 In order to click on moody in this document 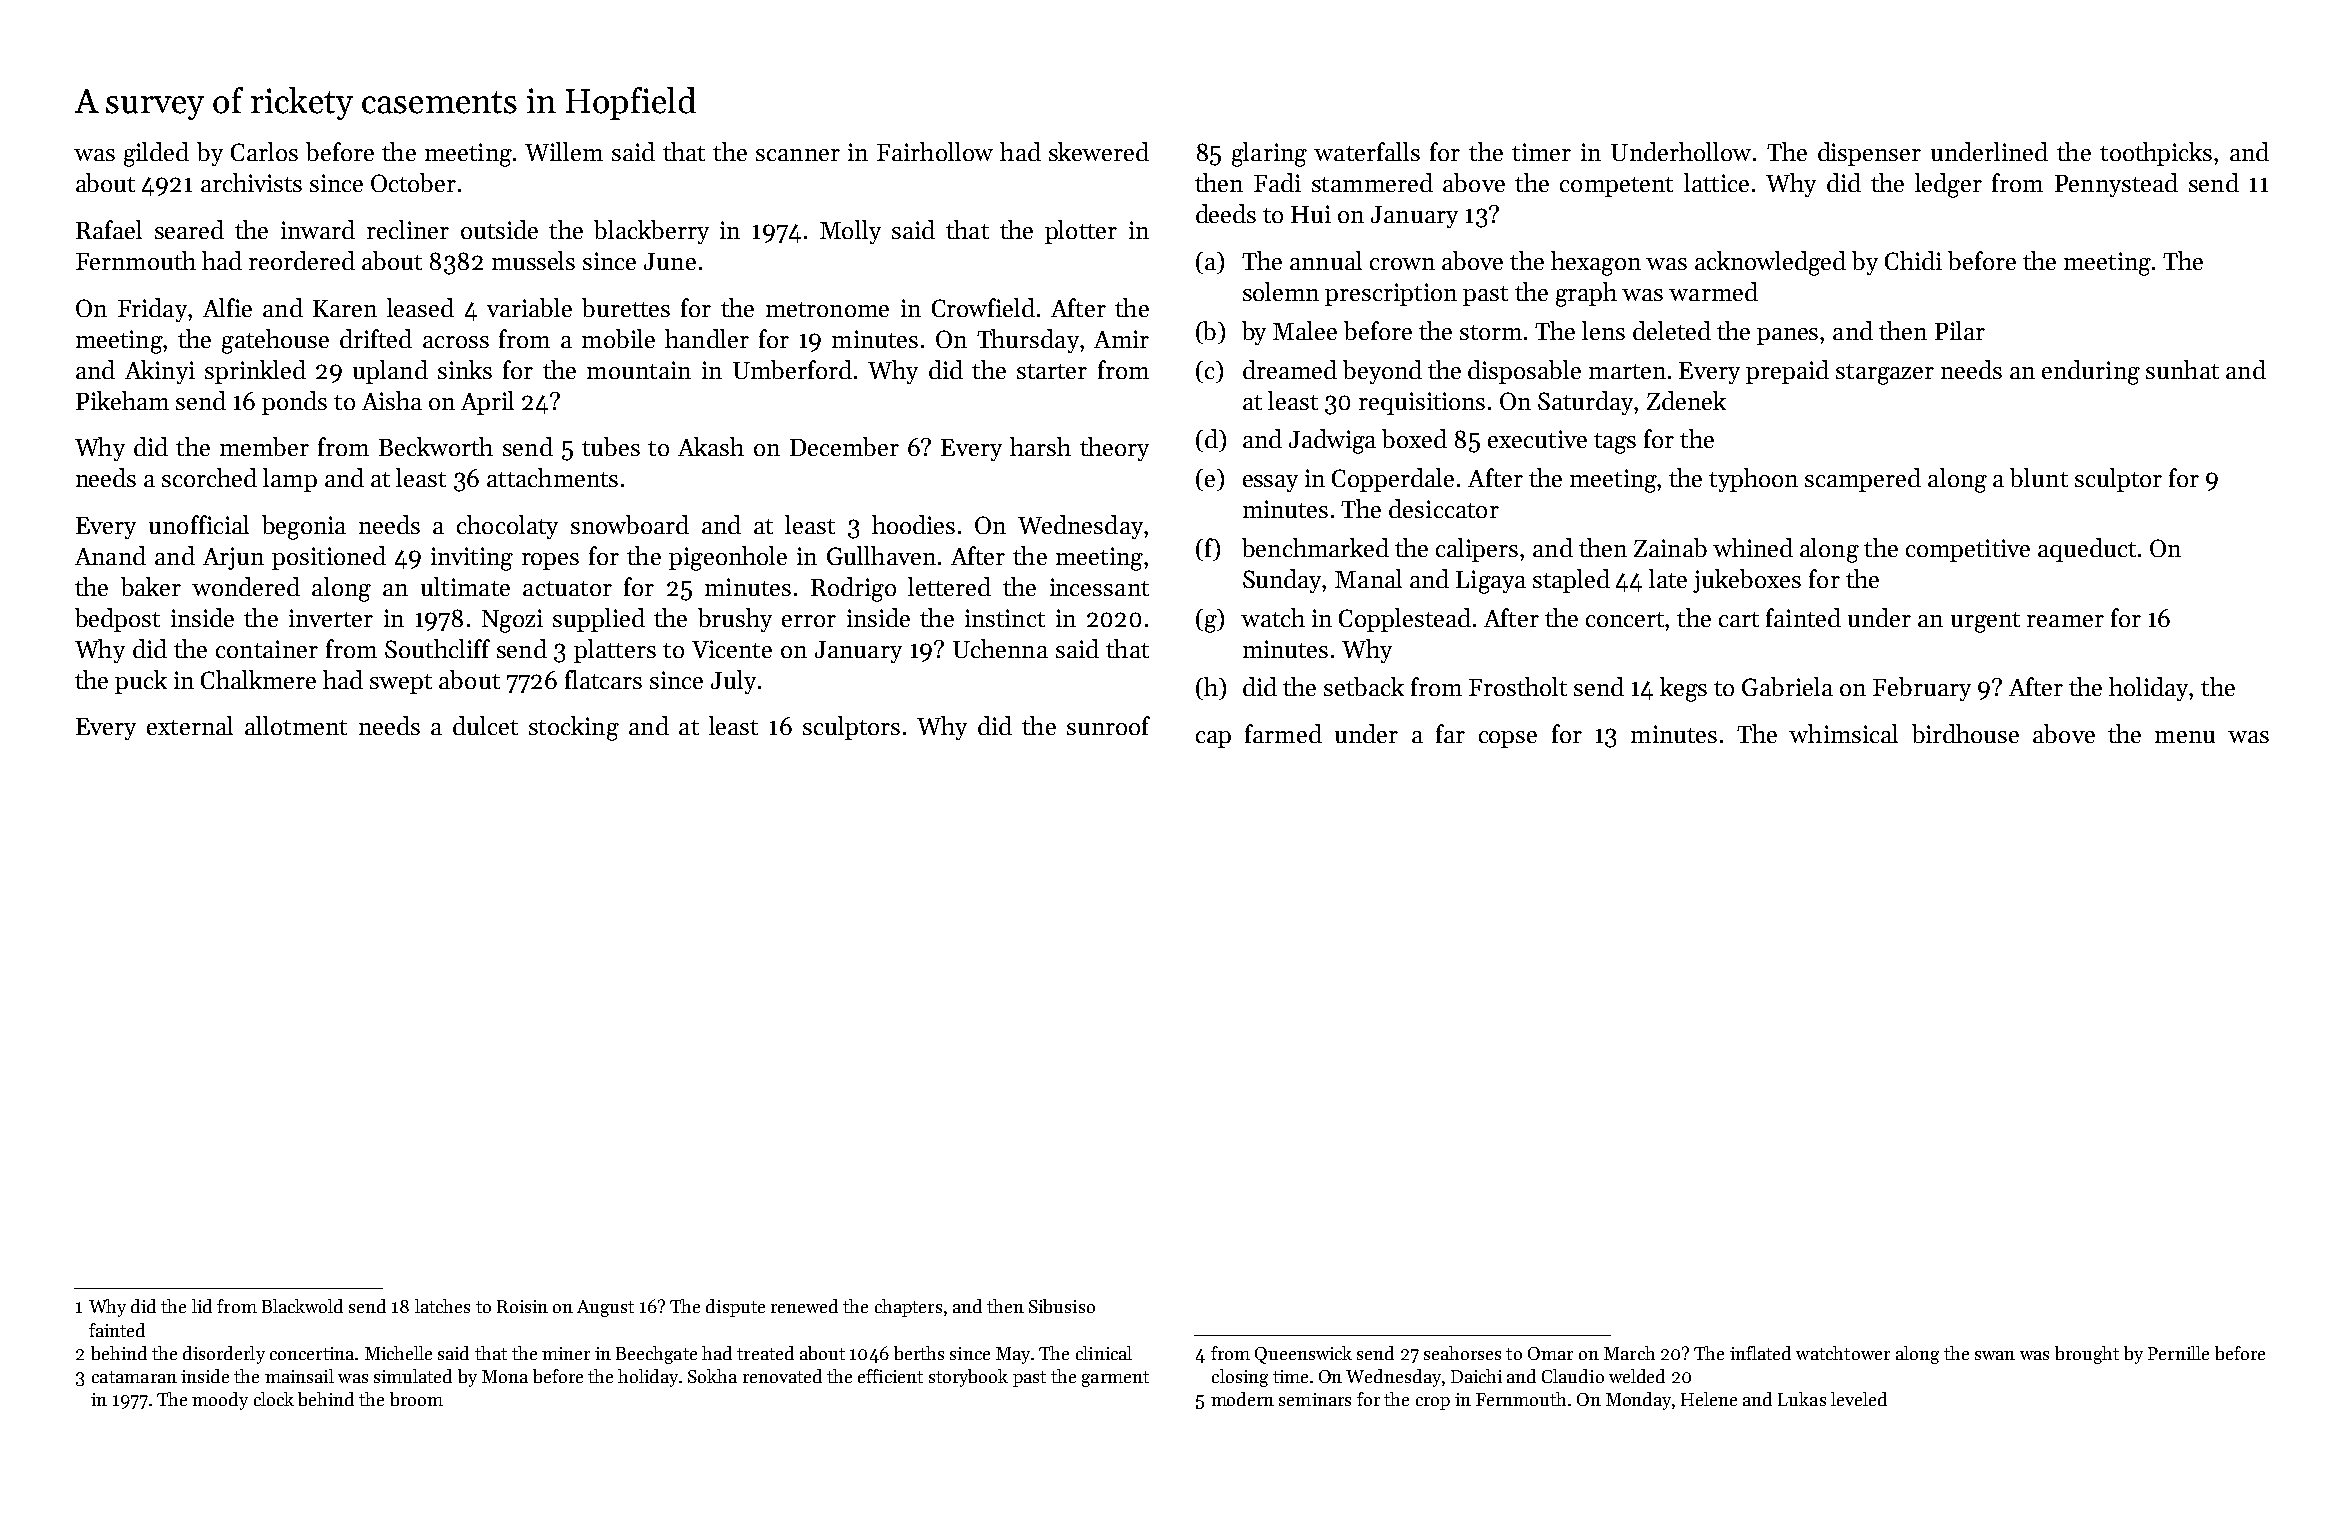, I will do `click(220, 1401)`.
